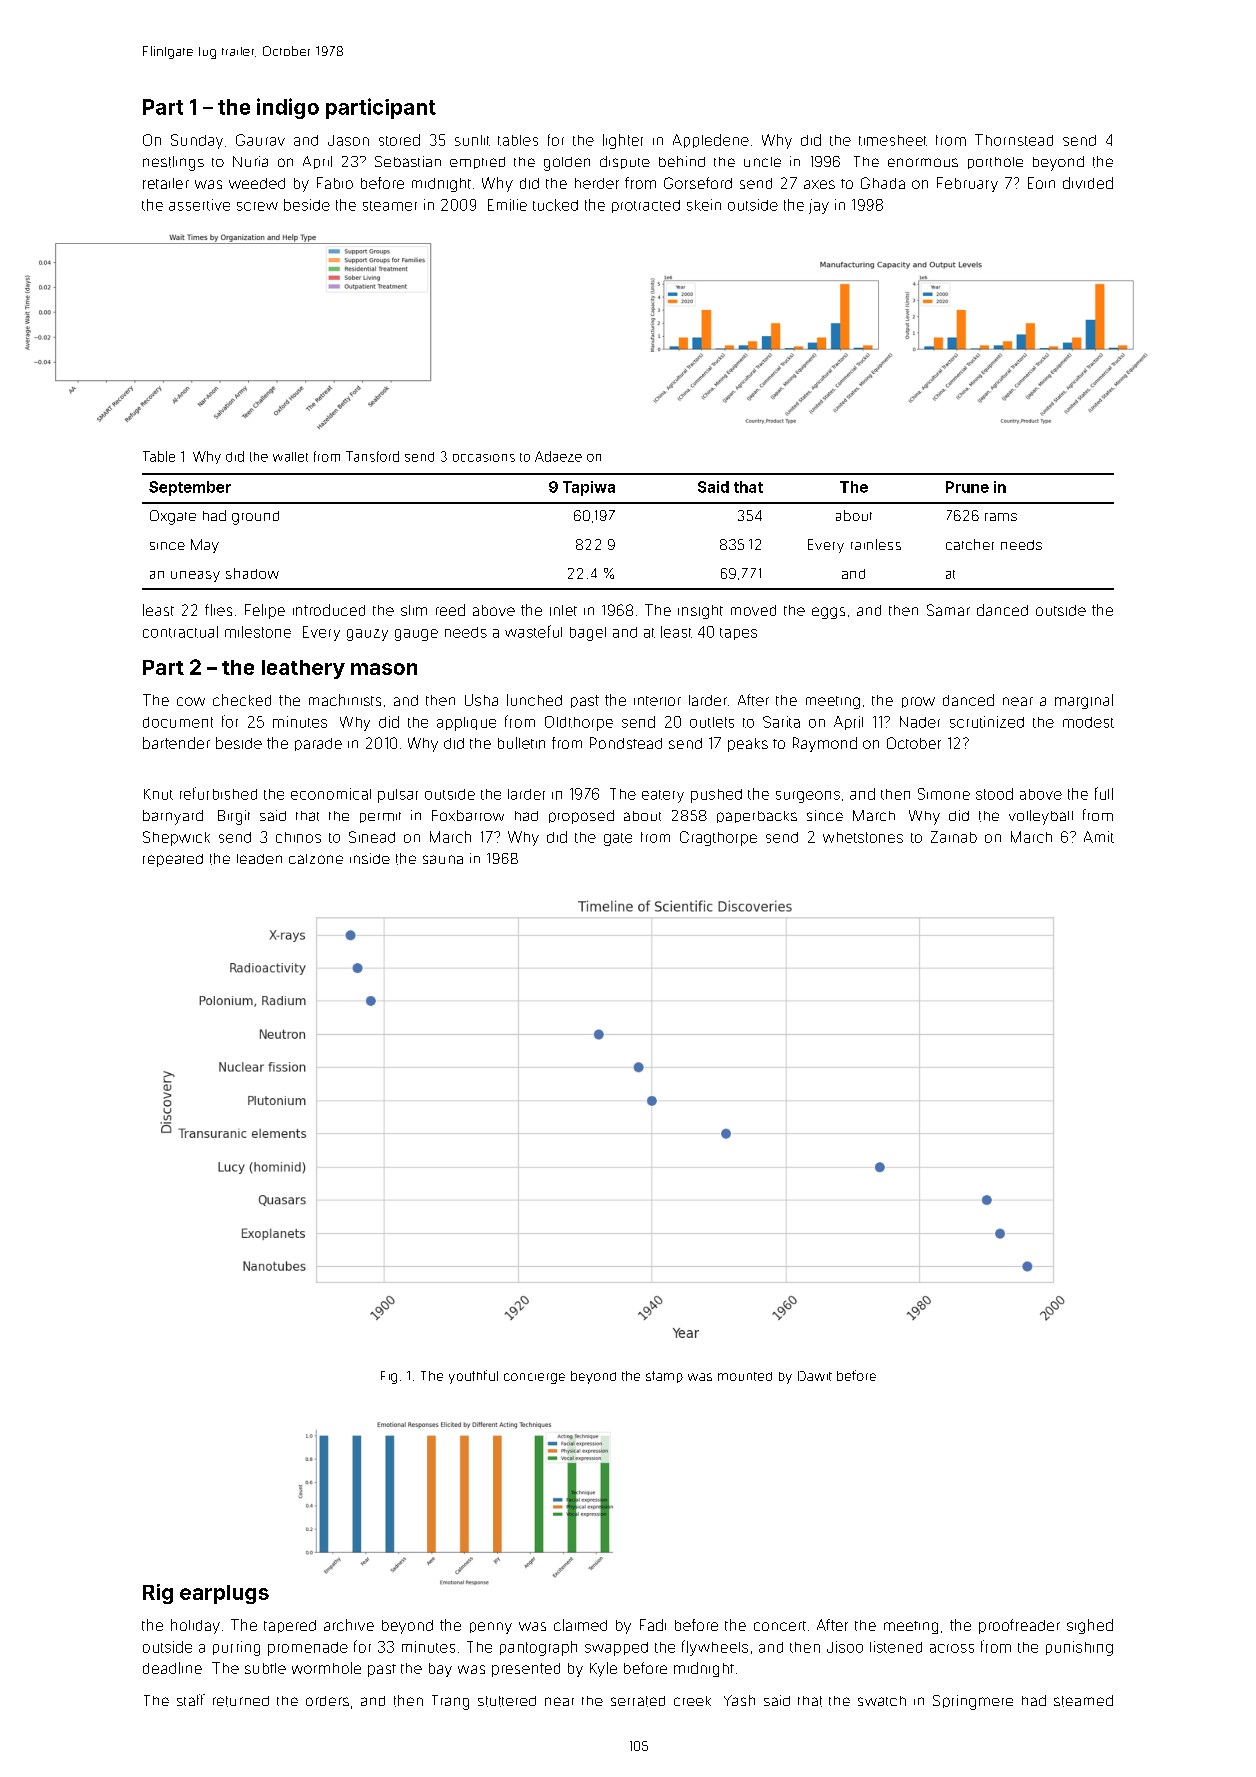 This page has height=1777, width=1256. What do you see at coordinates (653, 1625) in the page?
I see `Fadi` at bounding box center [653, 1625].
